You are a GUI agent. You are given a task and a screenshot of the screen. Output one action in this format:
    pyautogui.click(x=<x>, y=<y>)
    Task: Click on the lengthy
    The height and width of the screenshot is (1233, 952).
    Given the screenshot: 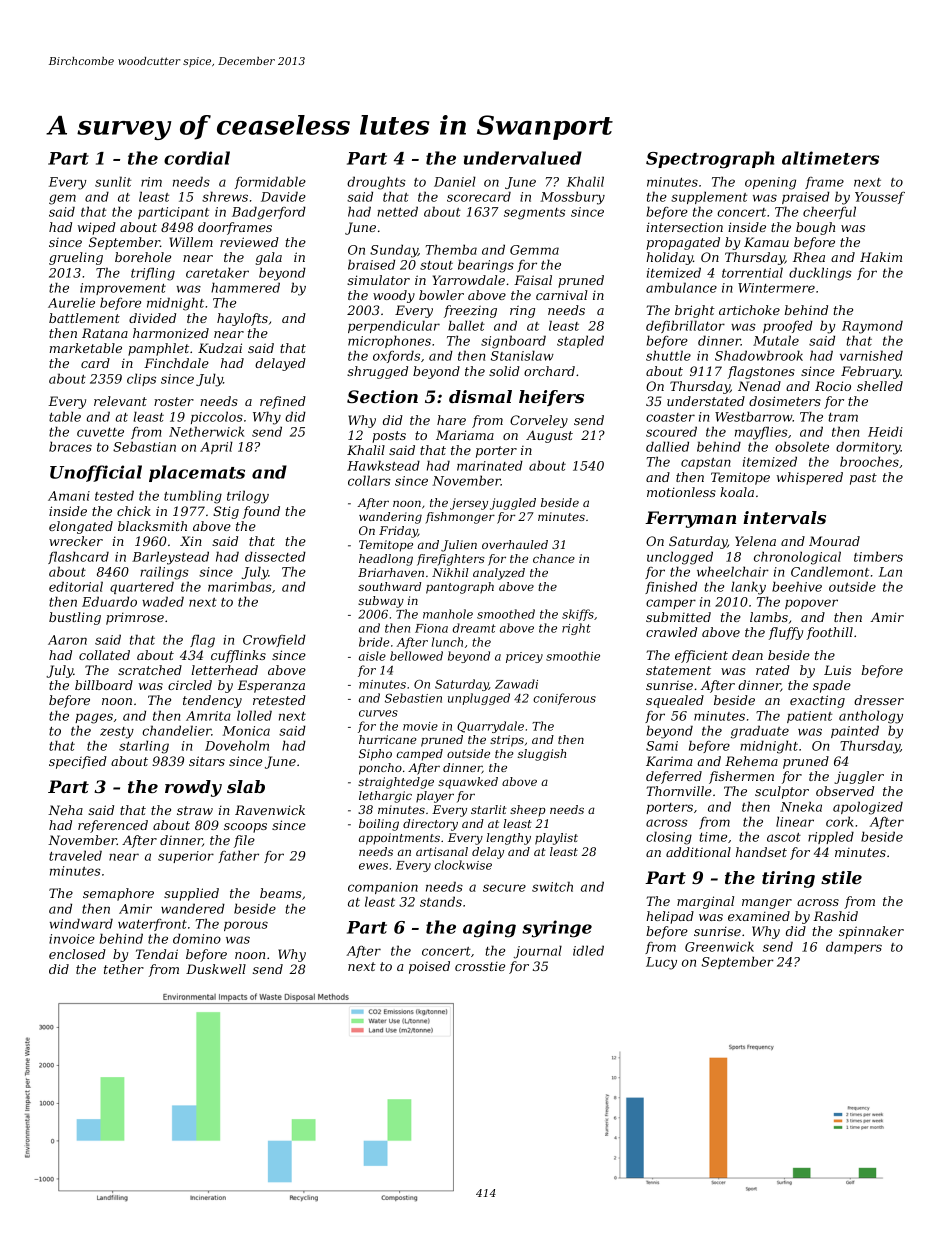 What is the action you would take?
    pyautogui.click(x=508, y=839)
